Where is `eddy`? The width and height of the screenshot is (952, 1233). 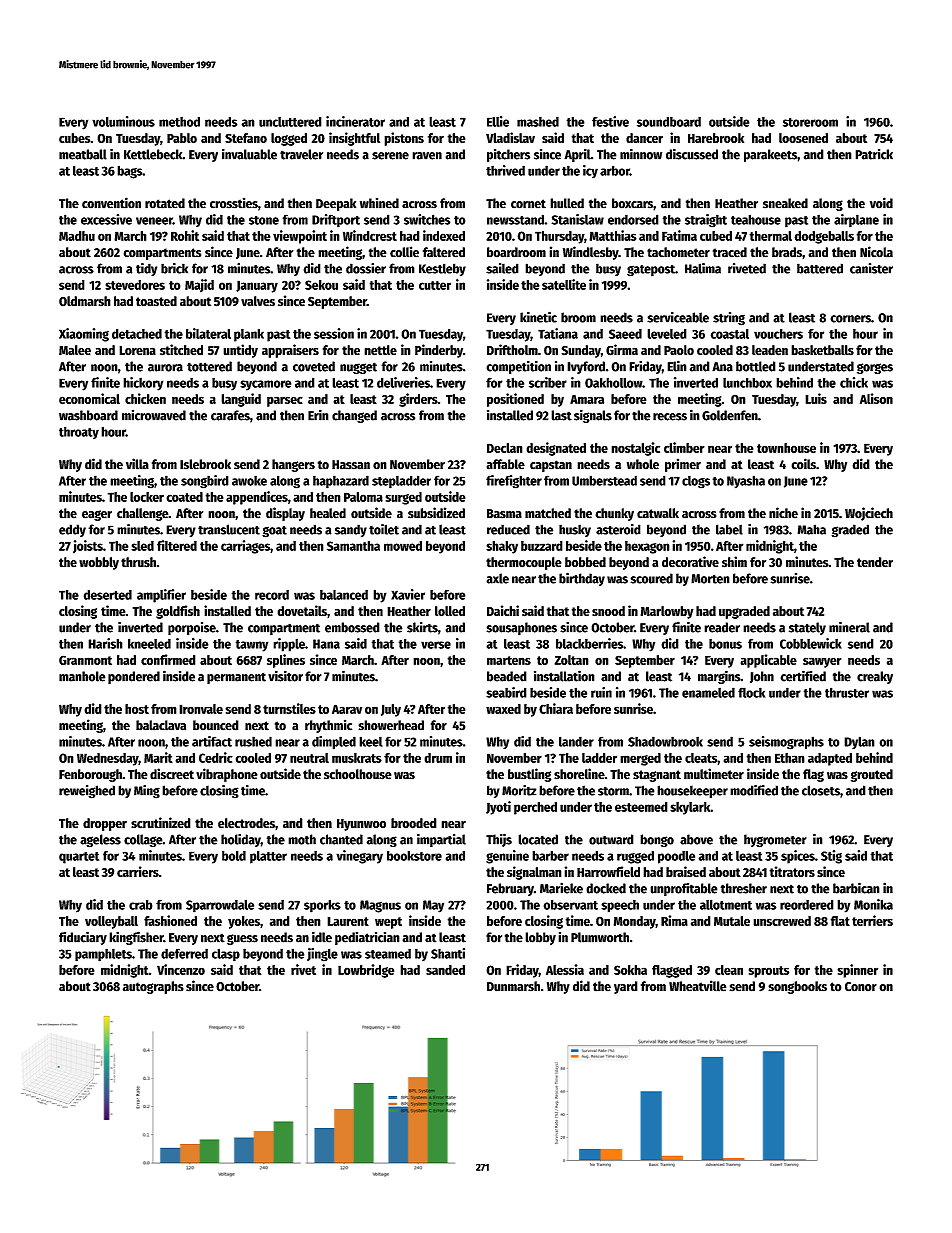
eddy is located at coordinates (72, 530).
